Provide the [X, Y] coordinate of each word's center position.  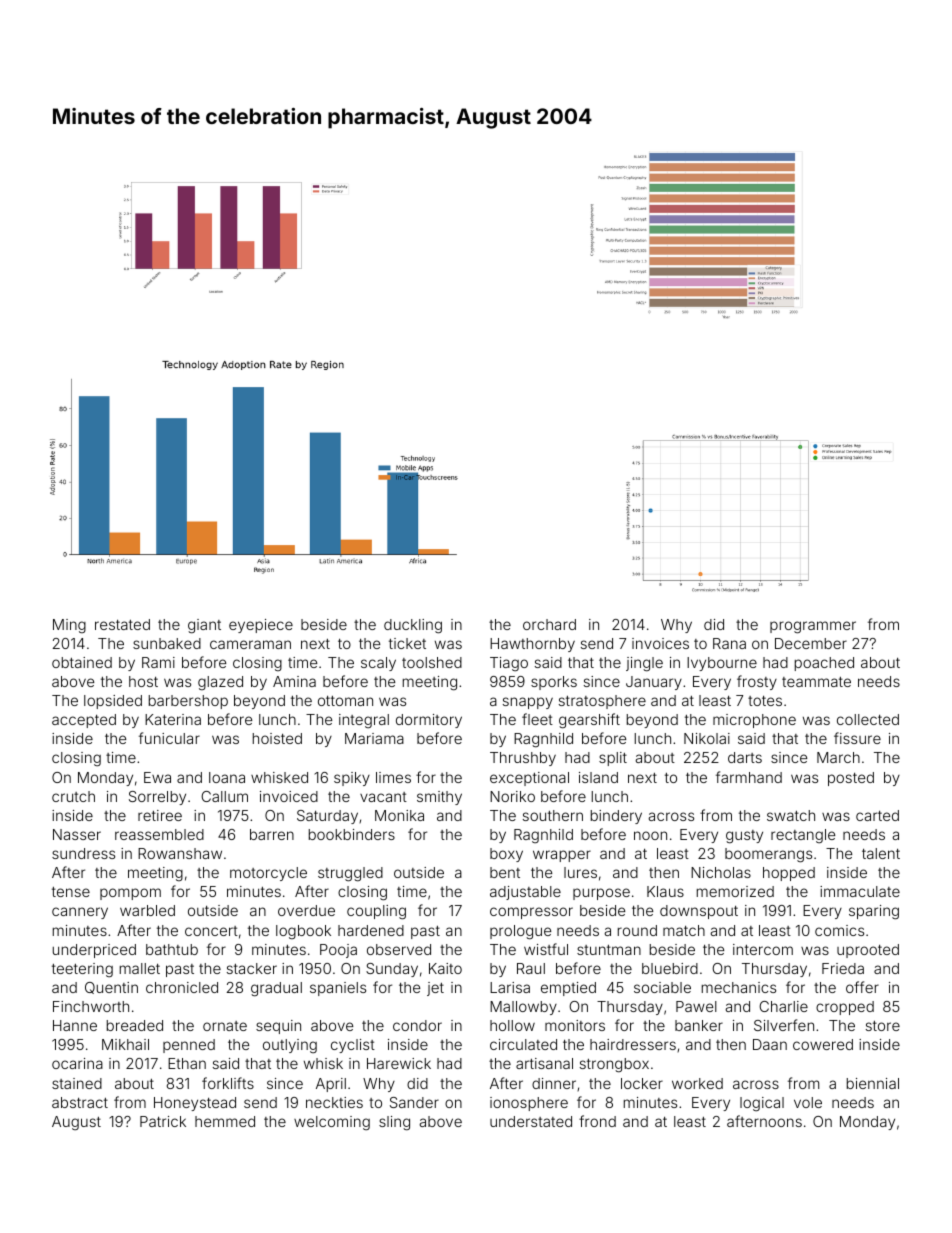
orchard [549, 624]
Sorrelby [157, 798]
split [613, 759]
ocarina [77, 1063]
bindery [616, 817]
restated [122, 624]
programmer [813, 627]
